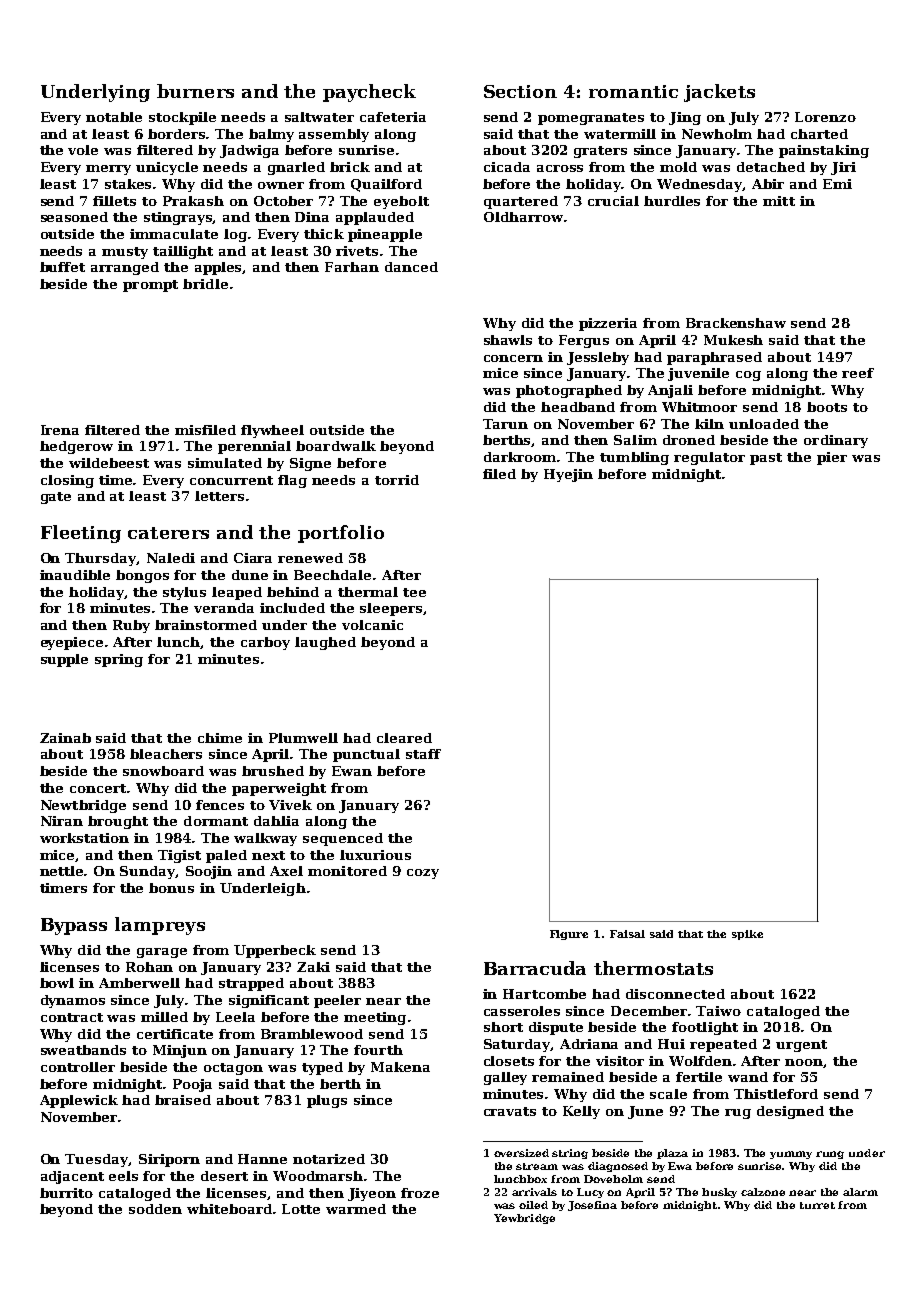 This screenshot has width=924, height=1308. What do you see at coordinates (65, 738) in the screenshot?
I see `Zainab` at bounding box center [65, 738].
